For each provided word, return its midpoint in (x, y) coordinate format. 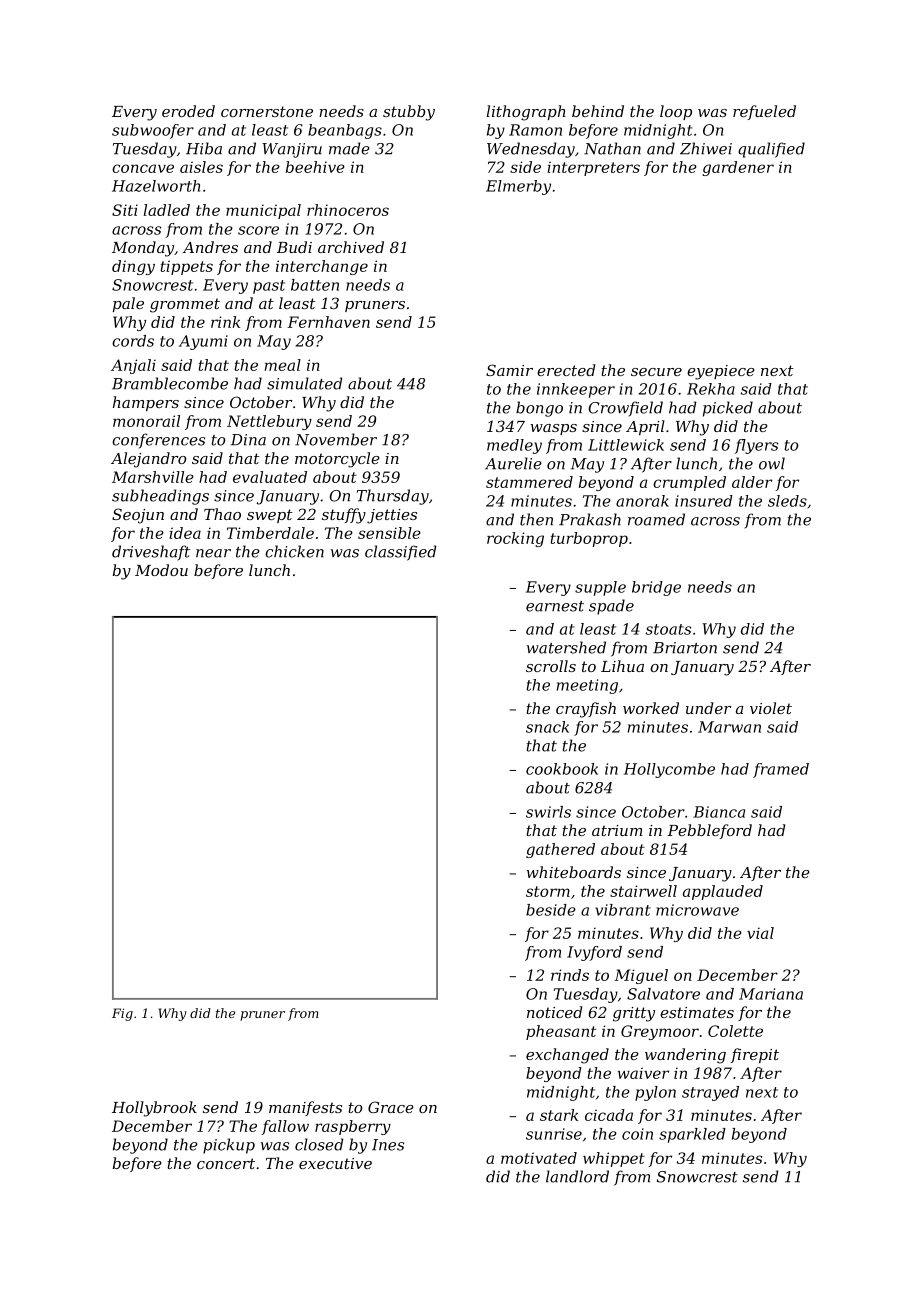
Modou (161, 570)
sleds (787, 501)
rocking (515, 539)
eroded (188, 111)
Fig (122, 1014)
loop (676, 112)
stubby (409, 113)
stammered (529, 482)
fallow (285, 1127)
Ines (388, 1145)
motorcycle (337, 460)
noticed (554, 1012)
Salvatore (663, 994)
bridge (656, 588)
